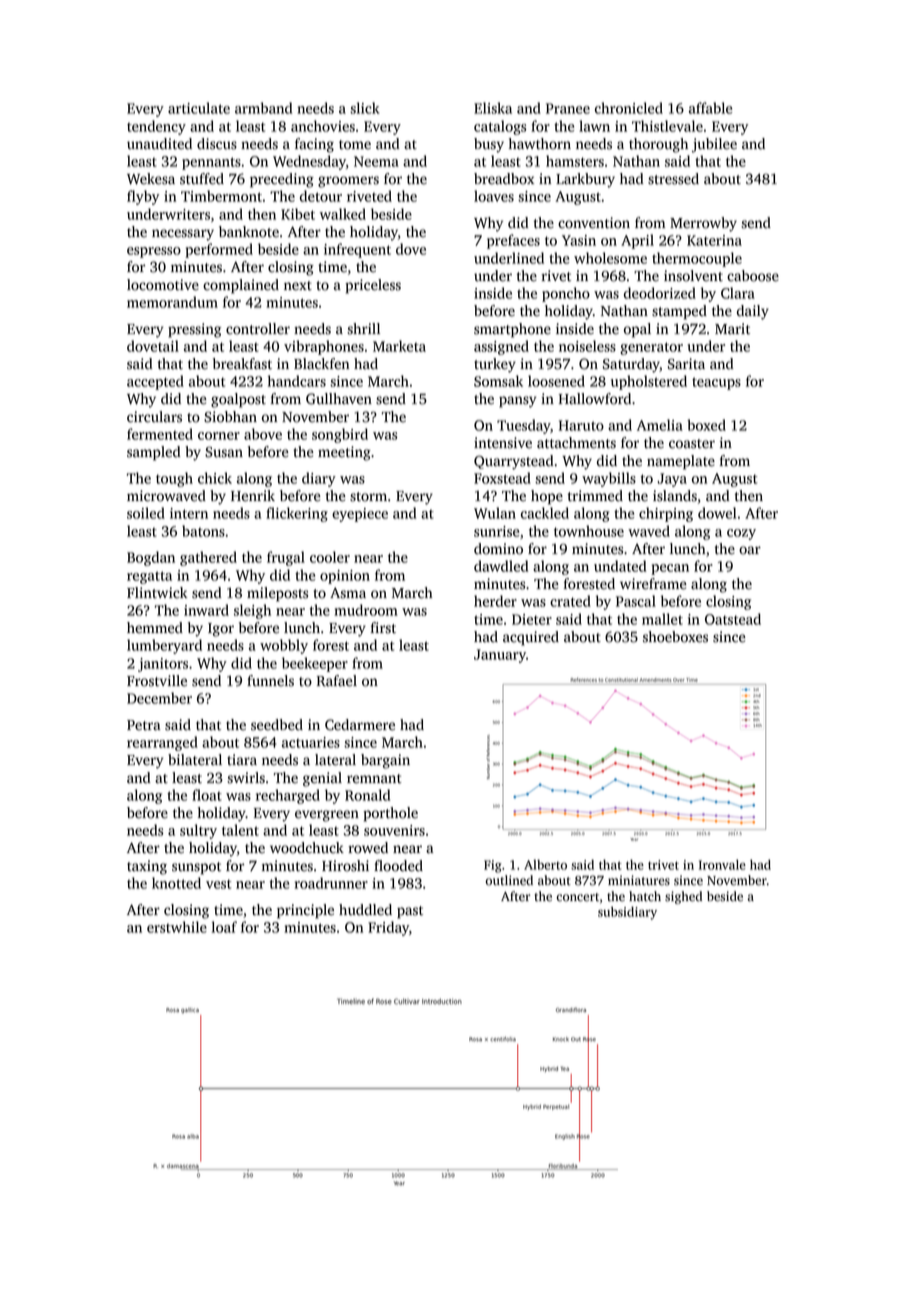  What do you see at coordinates (385, 761) in the image?
I see `bargain` at bounding box center [385, 761].
